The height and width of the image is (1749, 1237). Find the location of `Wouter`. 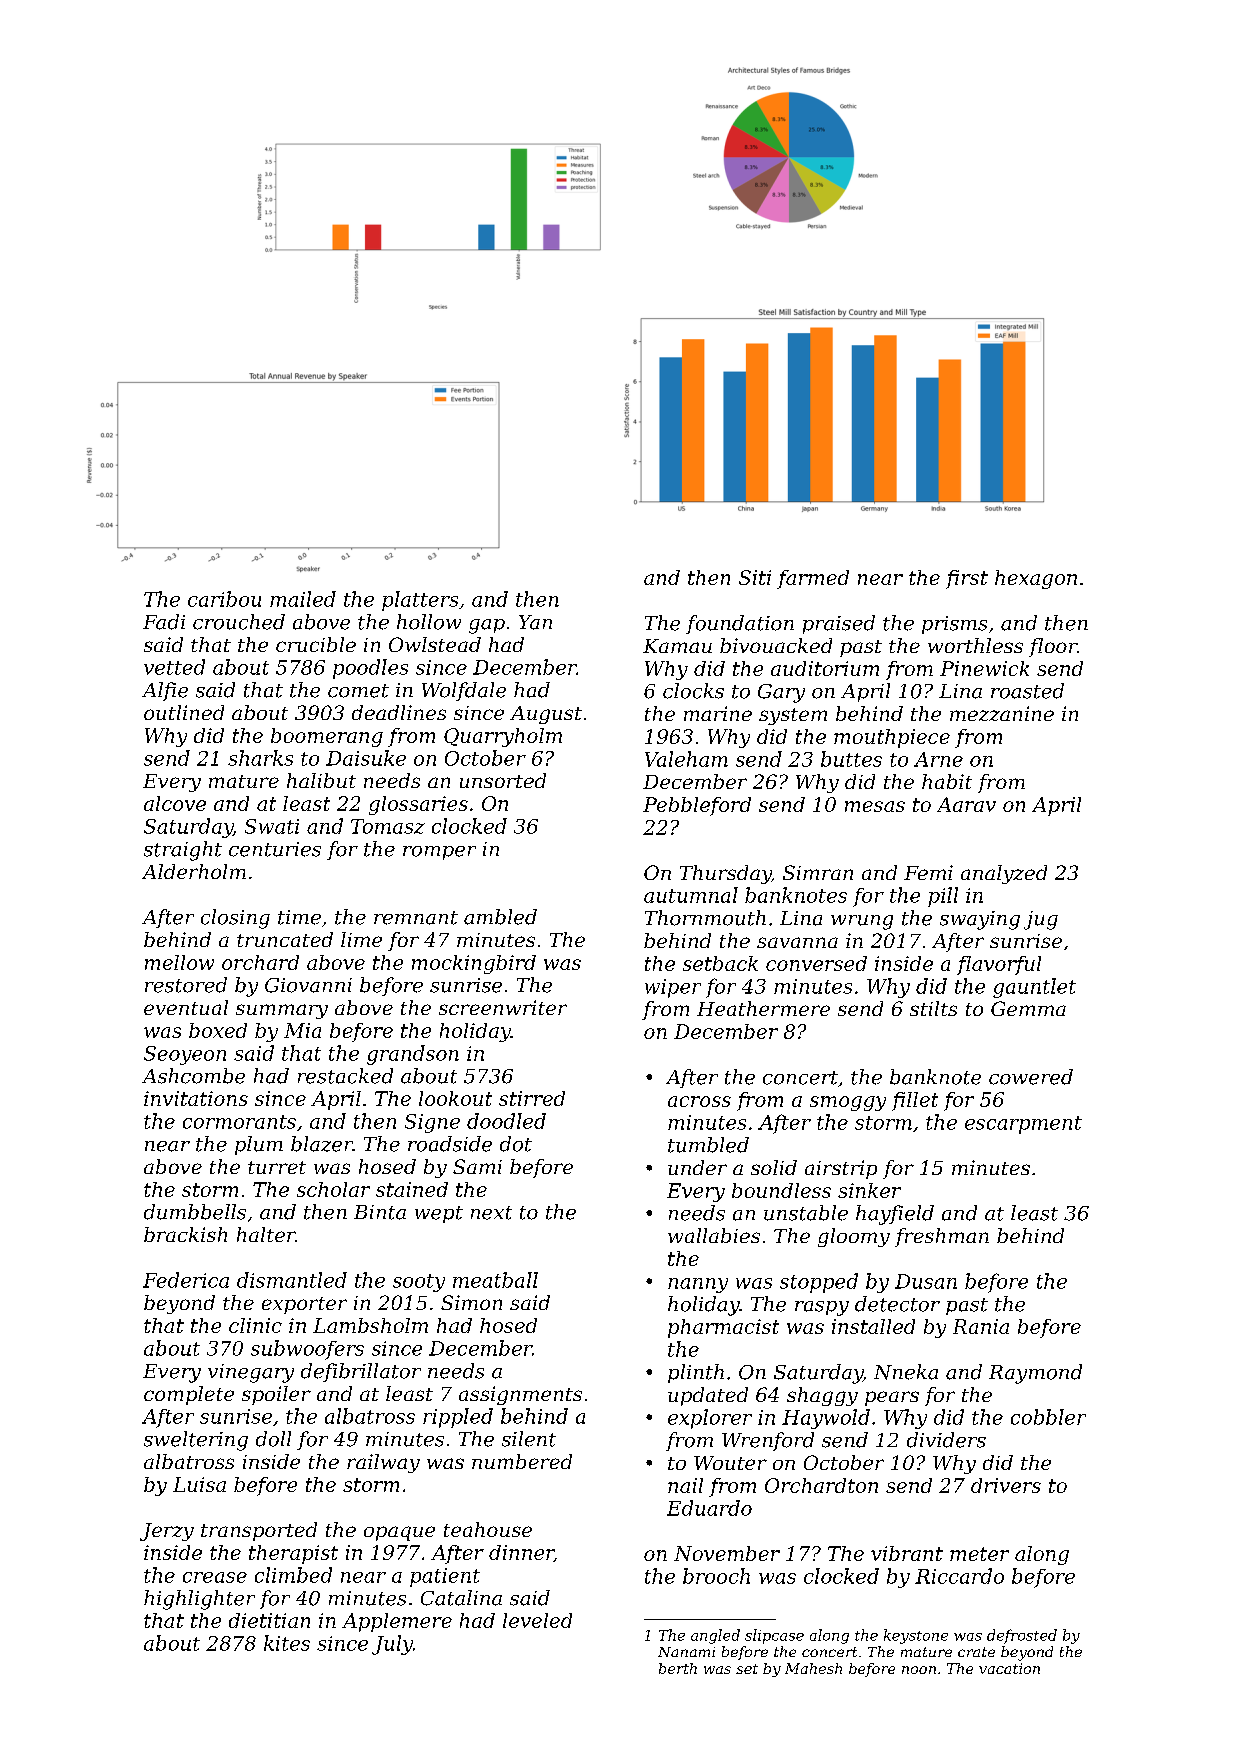

Wouter is located at coordinates (730, 1463).
